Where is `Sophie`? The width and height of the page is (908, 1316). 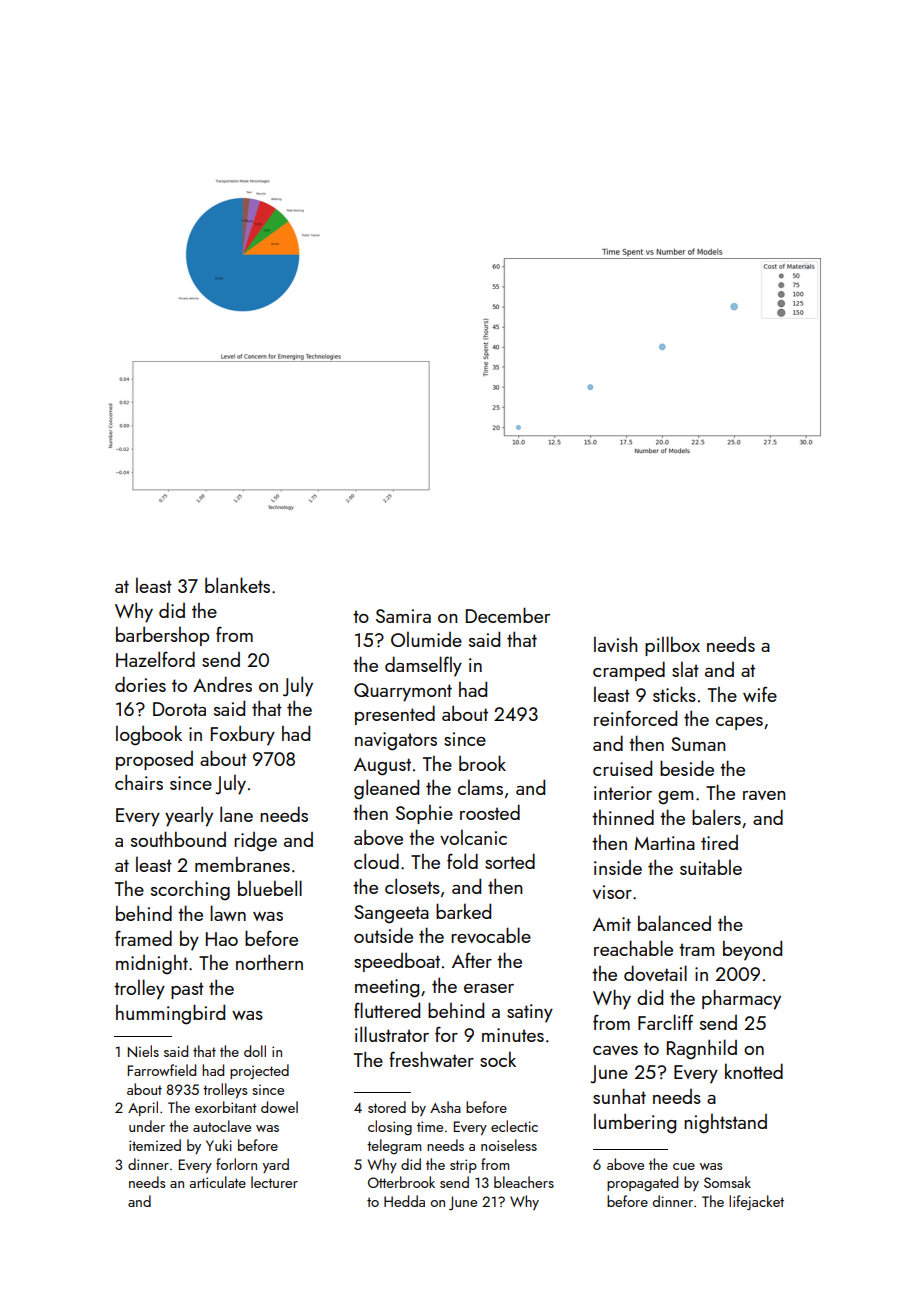
Sophie is located at coordinates (424, 814).
